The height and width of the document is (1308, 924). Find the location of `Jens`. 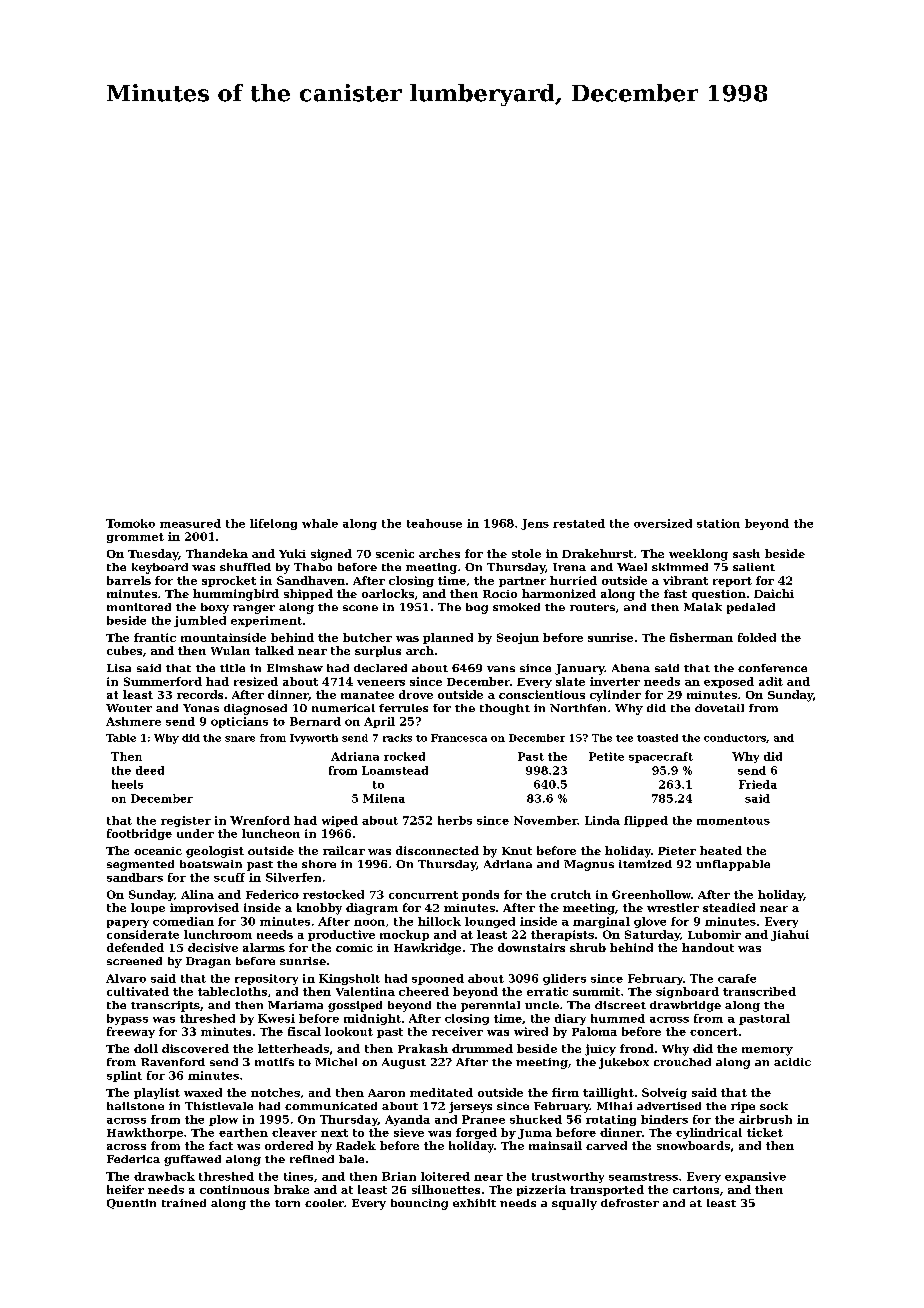

Jens is located at coordinates (535, 524).
